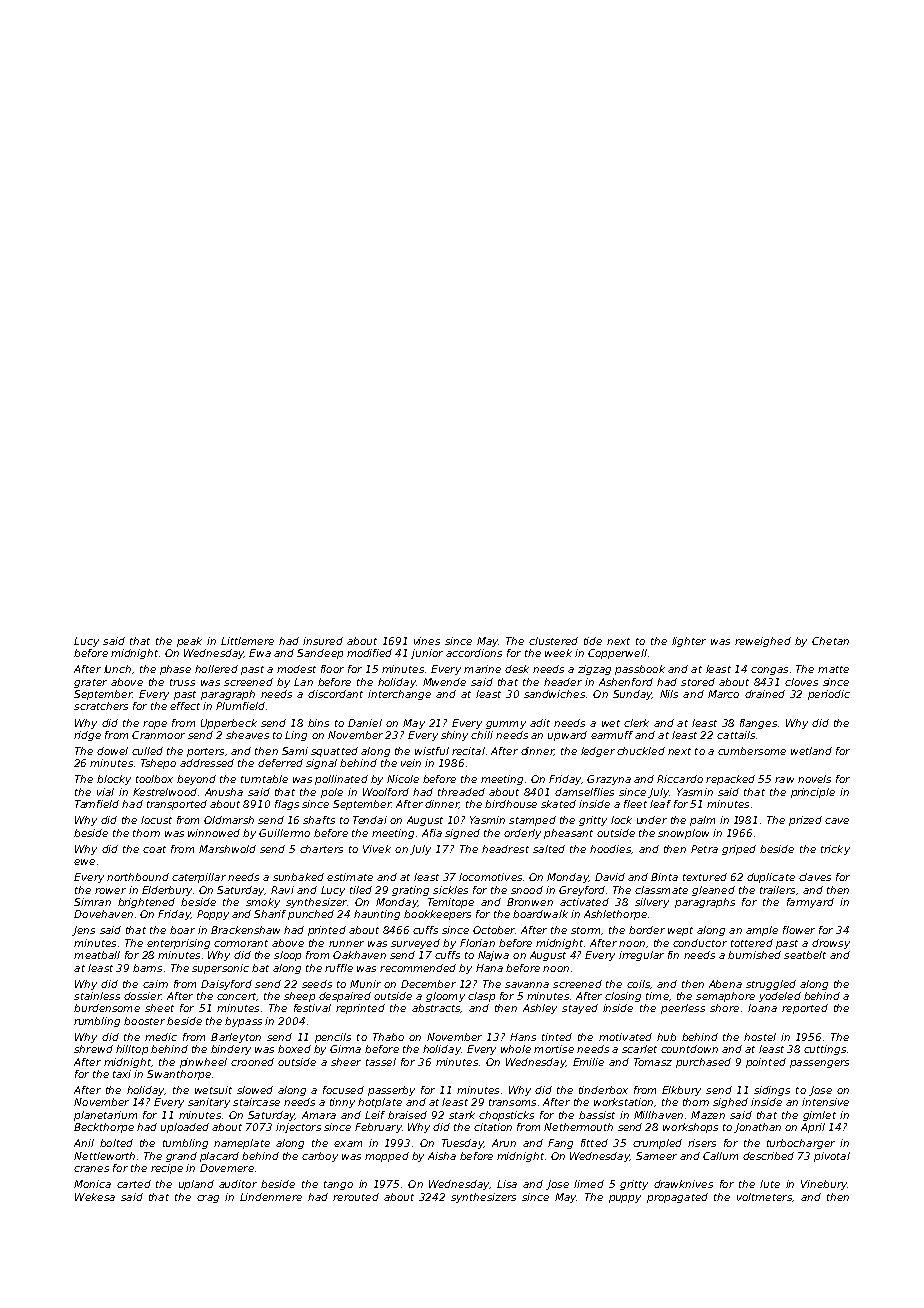  I want to click on sighed, so click(730, 1103).
